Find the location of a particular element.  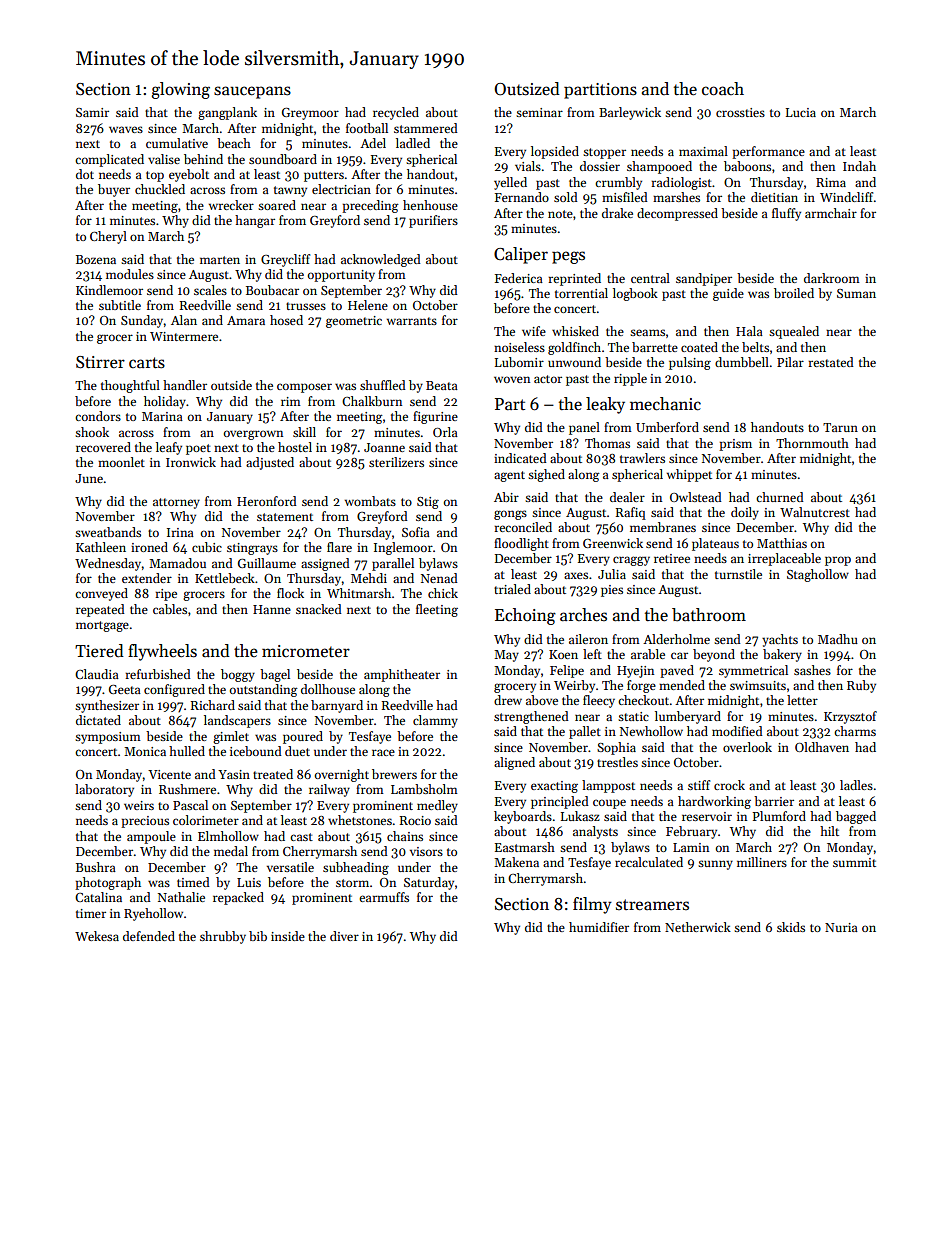

Cheryl is located at coordinates (108, 237).
